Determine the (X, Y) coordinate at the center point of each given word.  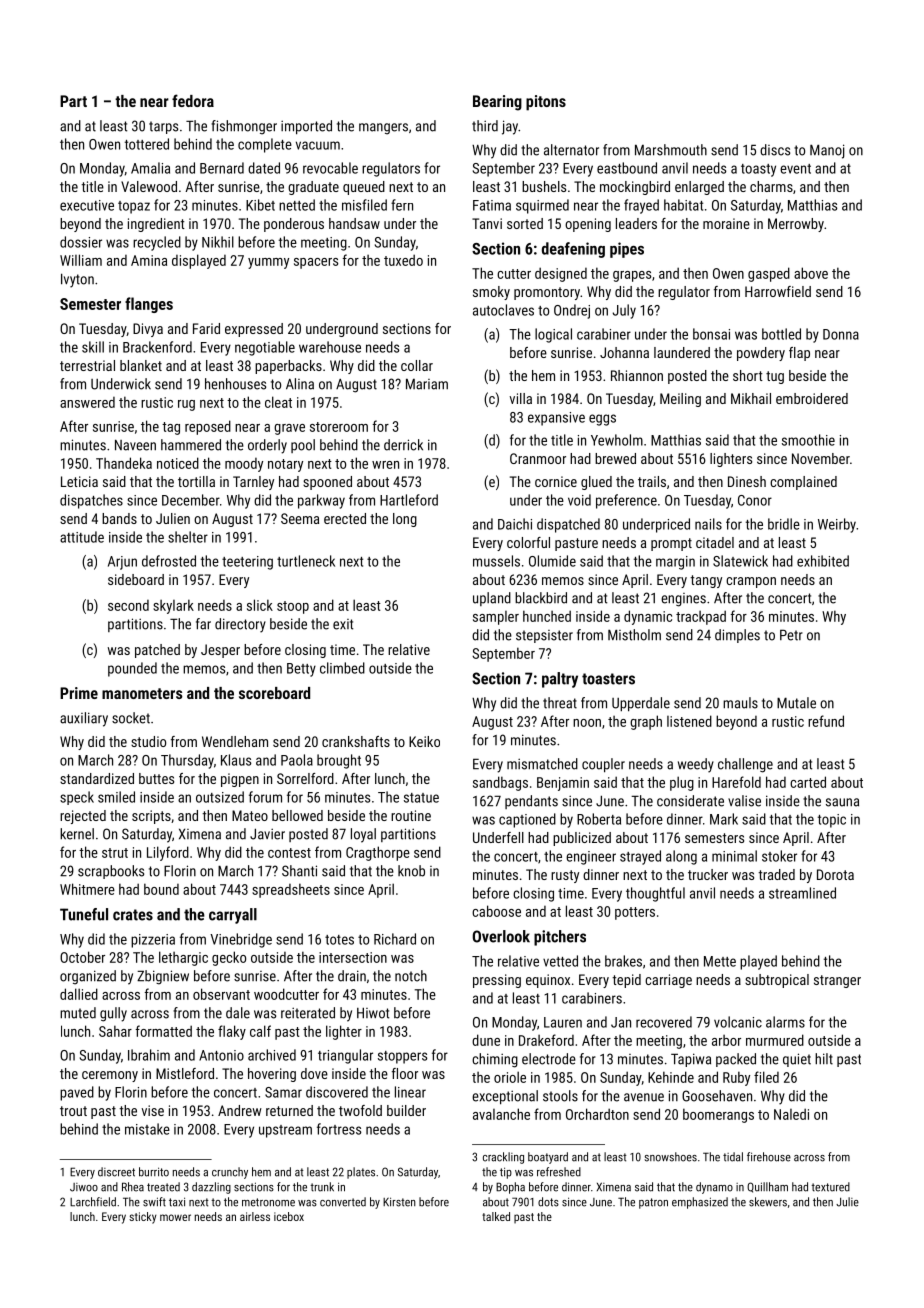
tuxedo (403, 260)
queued (364, 188)
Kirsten (399, 1202)
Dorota (835, 874)
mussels (496, 561)
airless (255, 1216)
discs (775, 150)
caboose (496, 911)
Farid (206, 328)
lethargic (183, 958)
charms (771, 186)
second (128, 605)
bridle (784, 524)
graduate (313, 188)
